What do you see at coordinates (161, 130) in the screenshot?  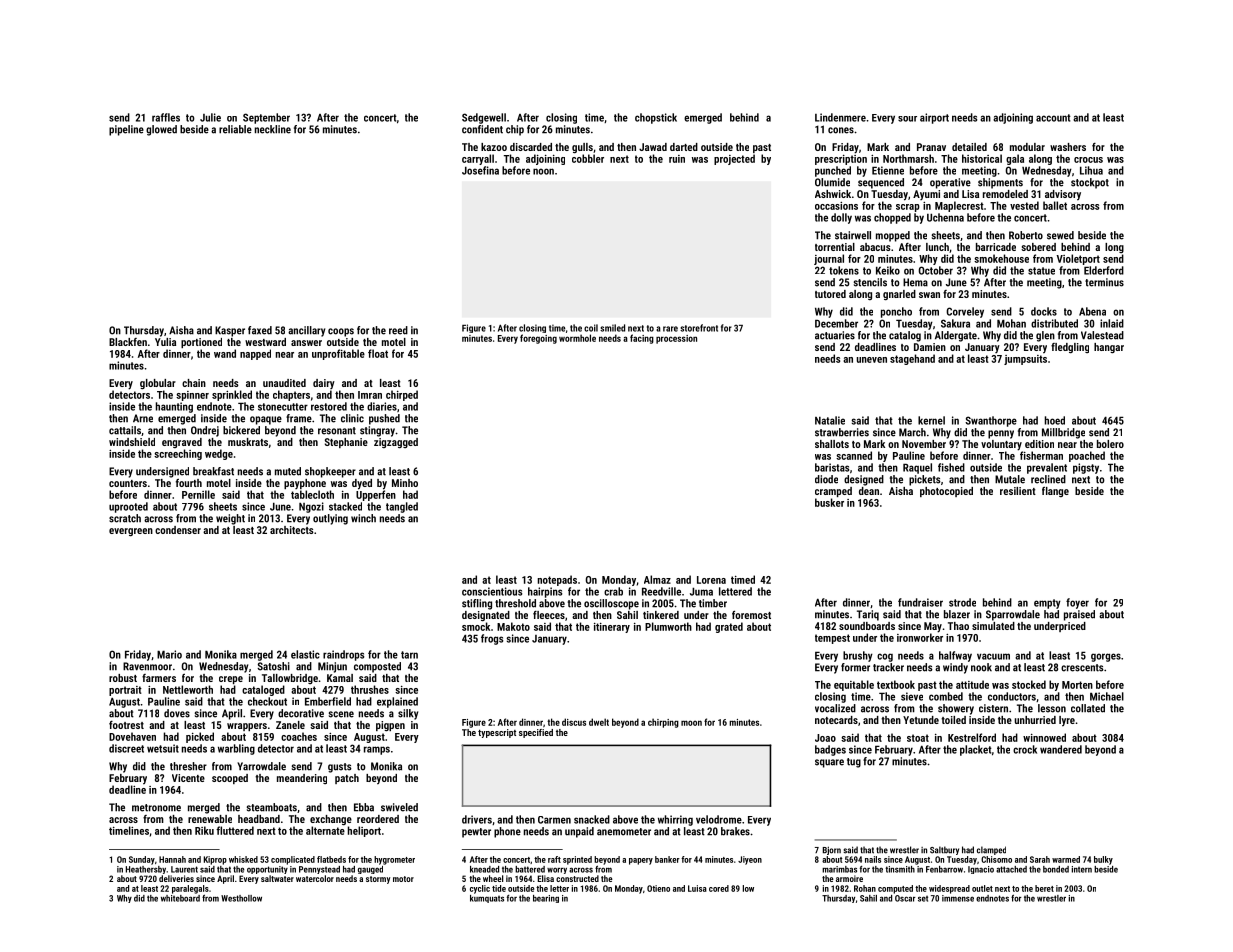 I see `glowed` at bounding box center [161, 130].
